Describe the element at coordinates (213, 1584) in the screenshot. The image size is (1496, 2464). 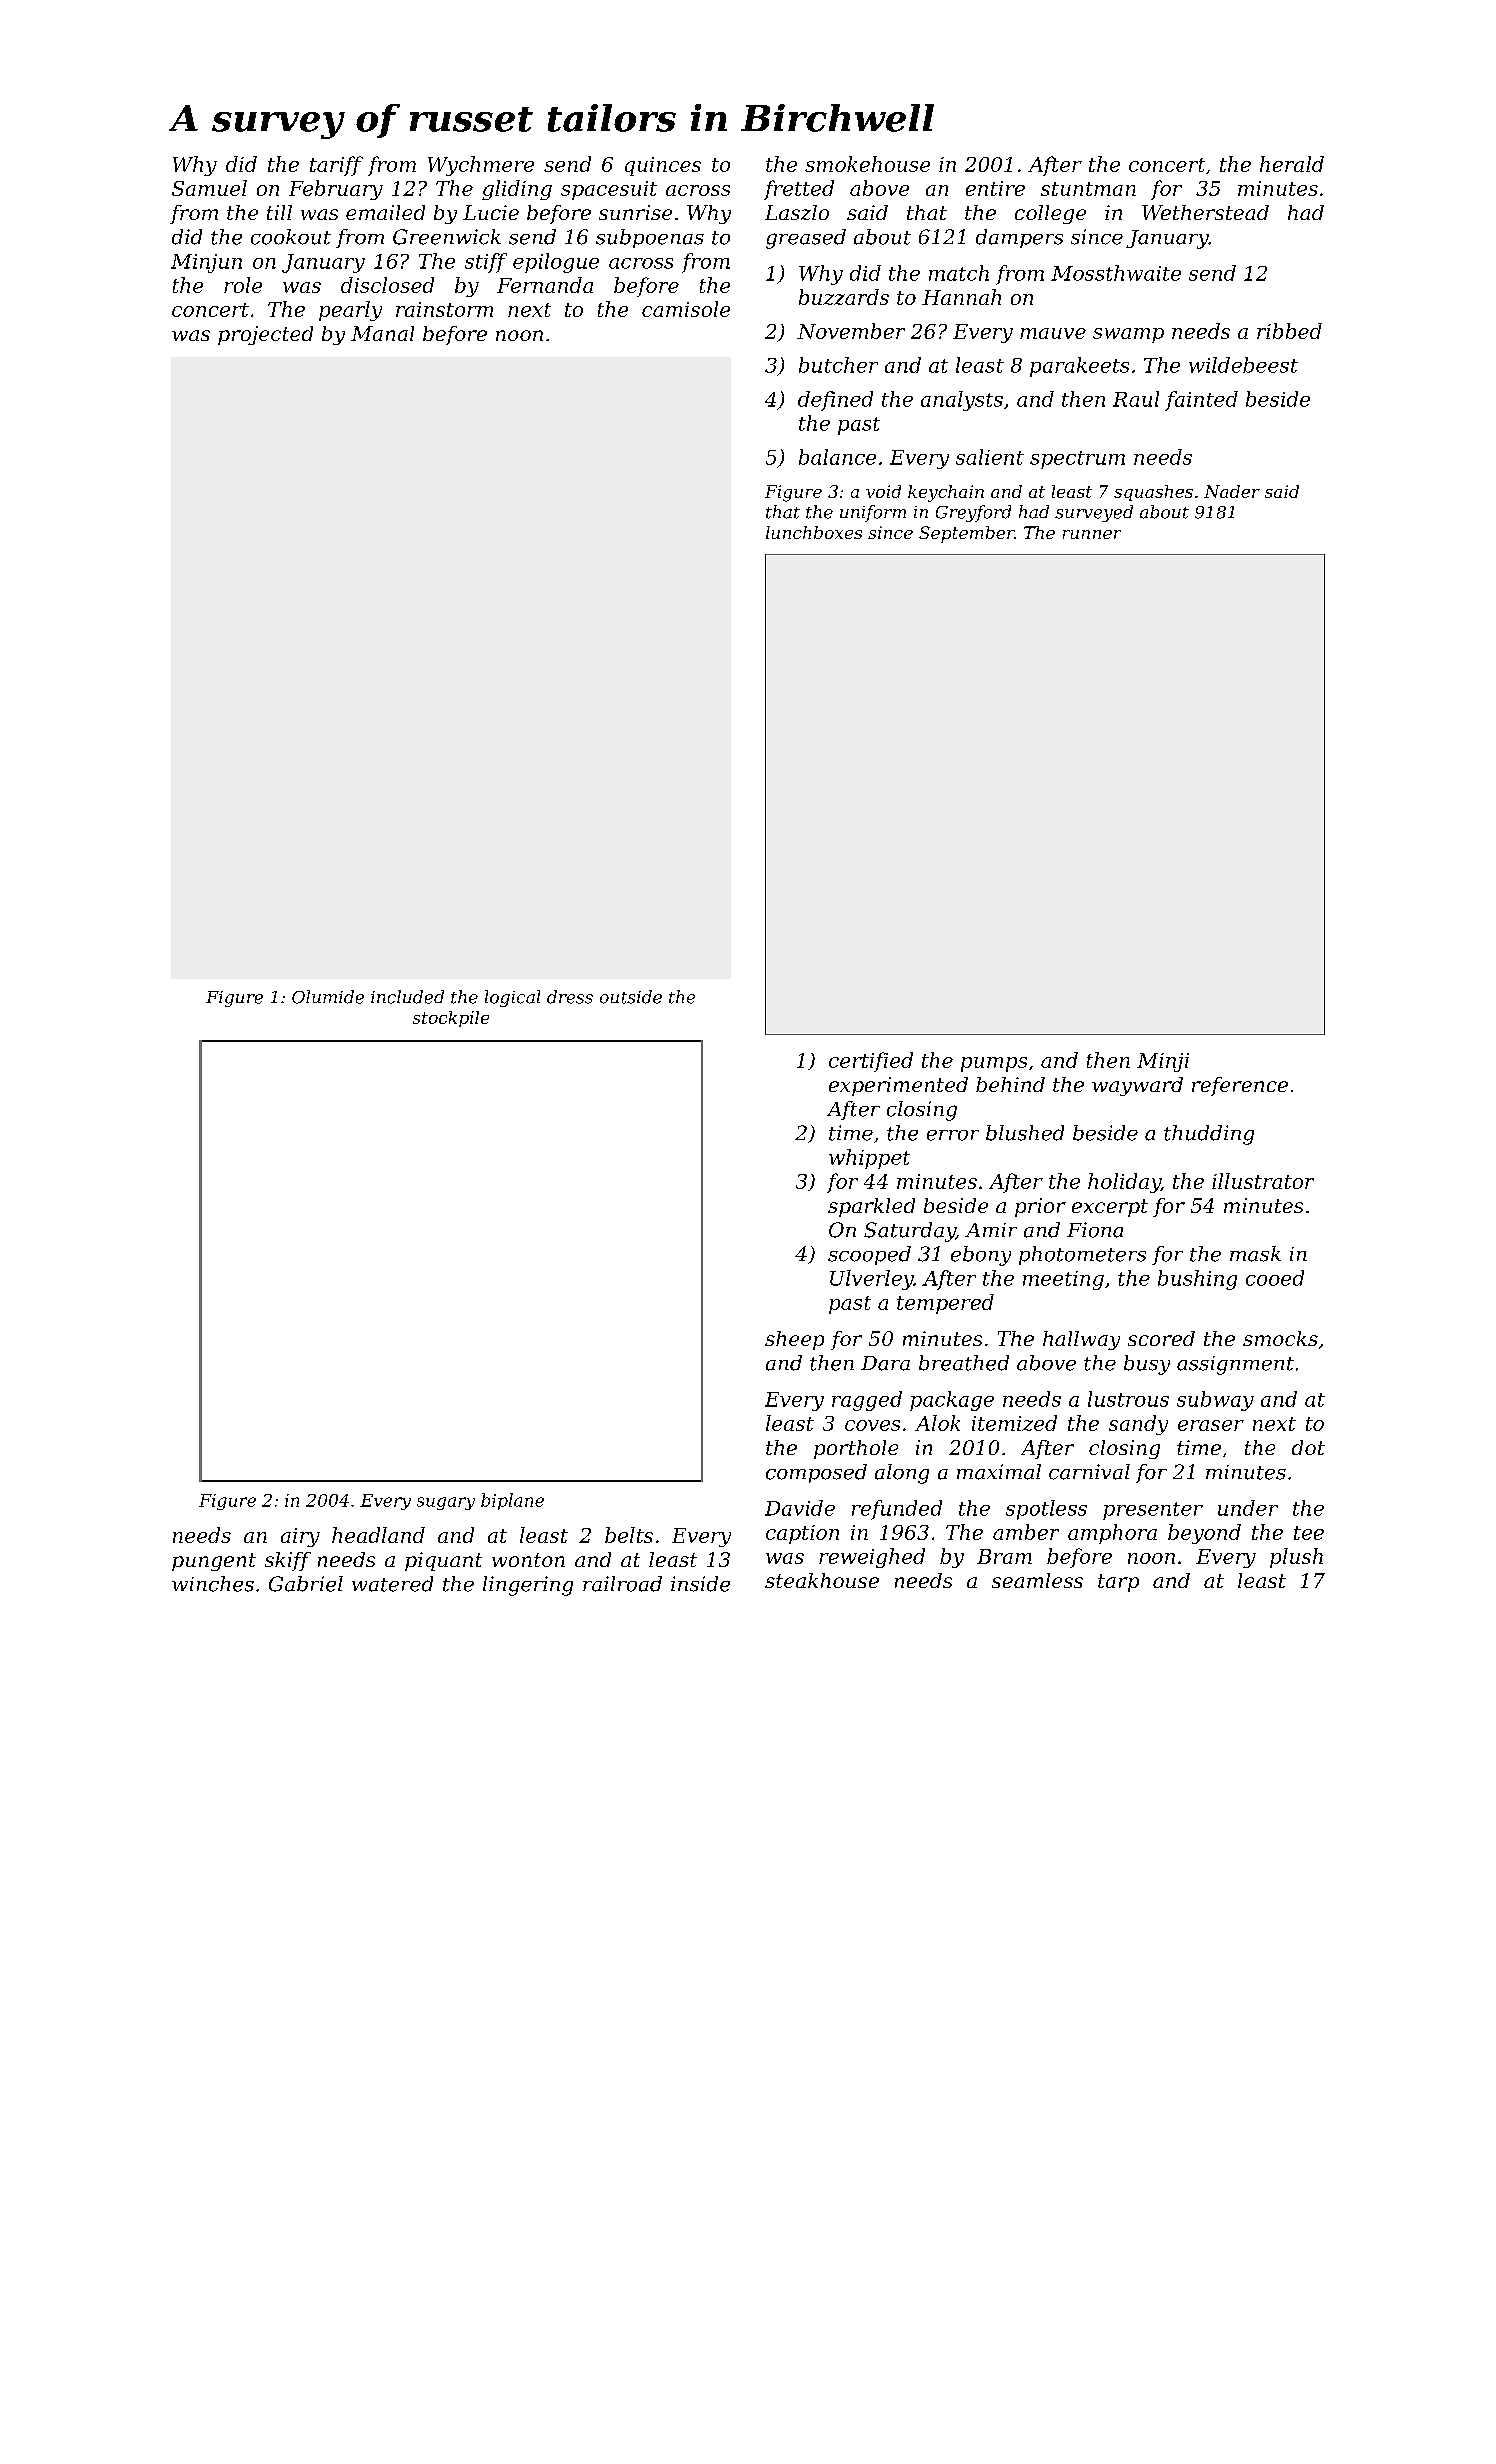
I see `winches` at that location.
